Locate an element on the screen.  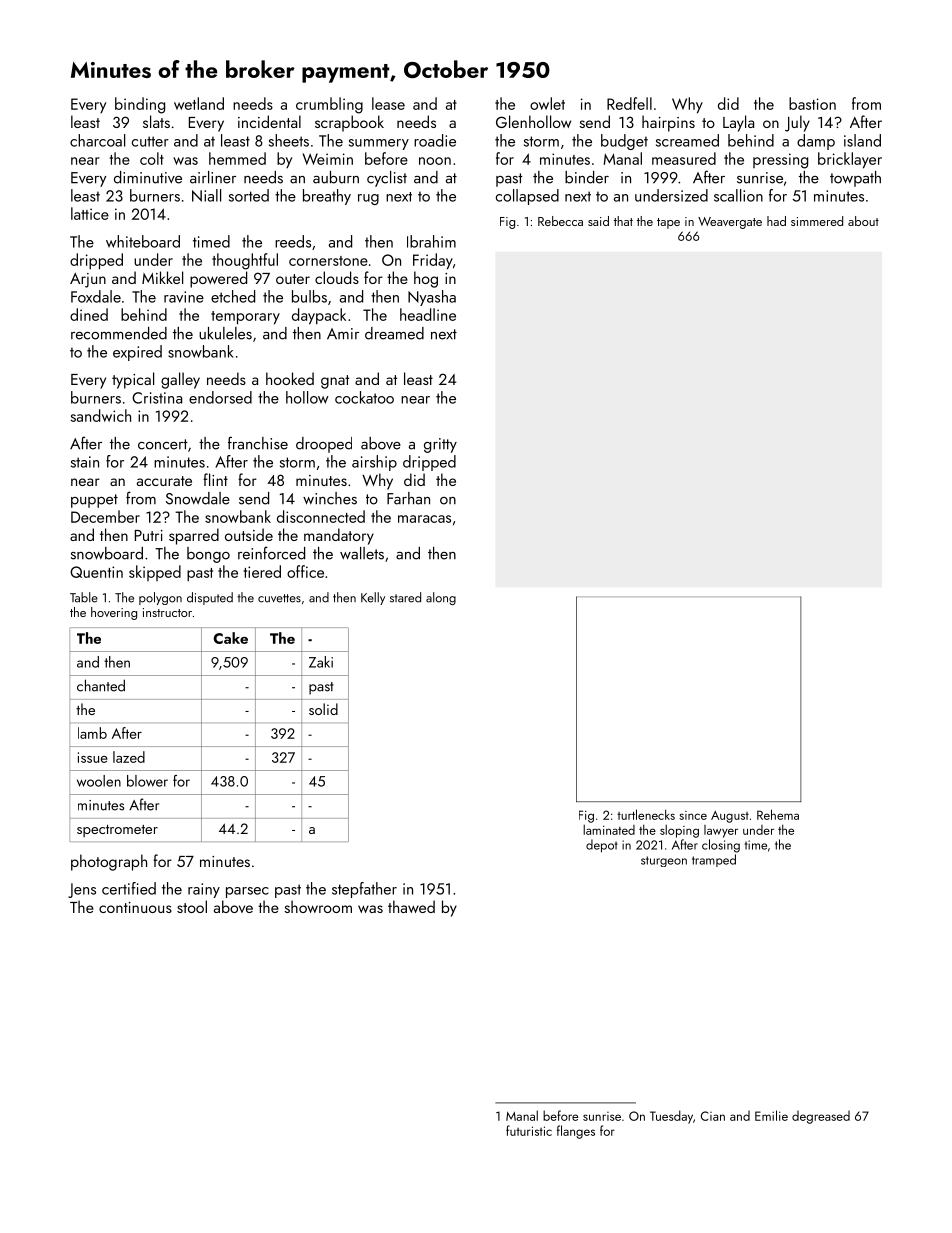
futuristic is located at coordinates (529, 1130).
